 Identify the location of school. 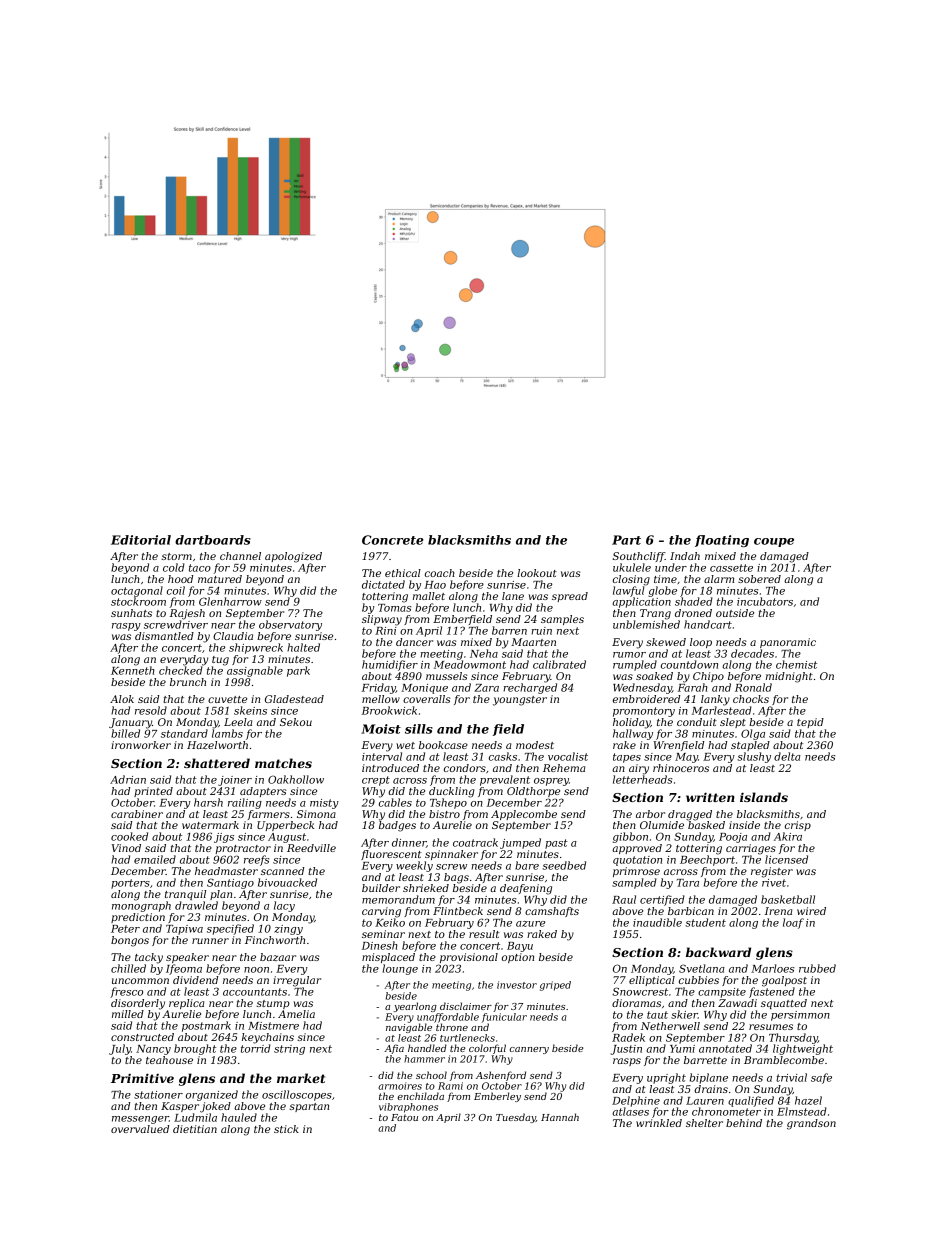
(431, 1075).
